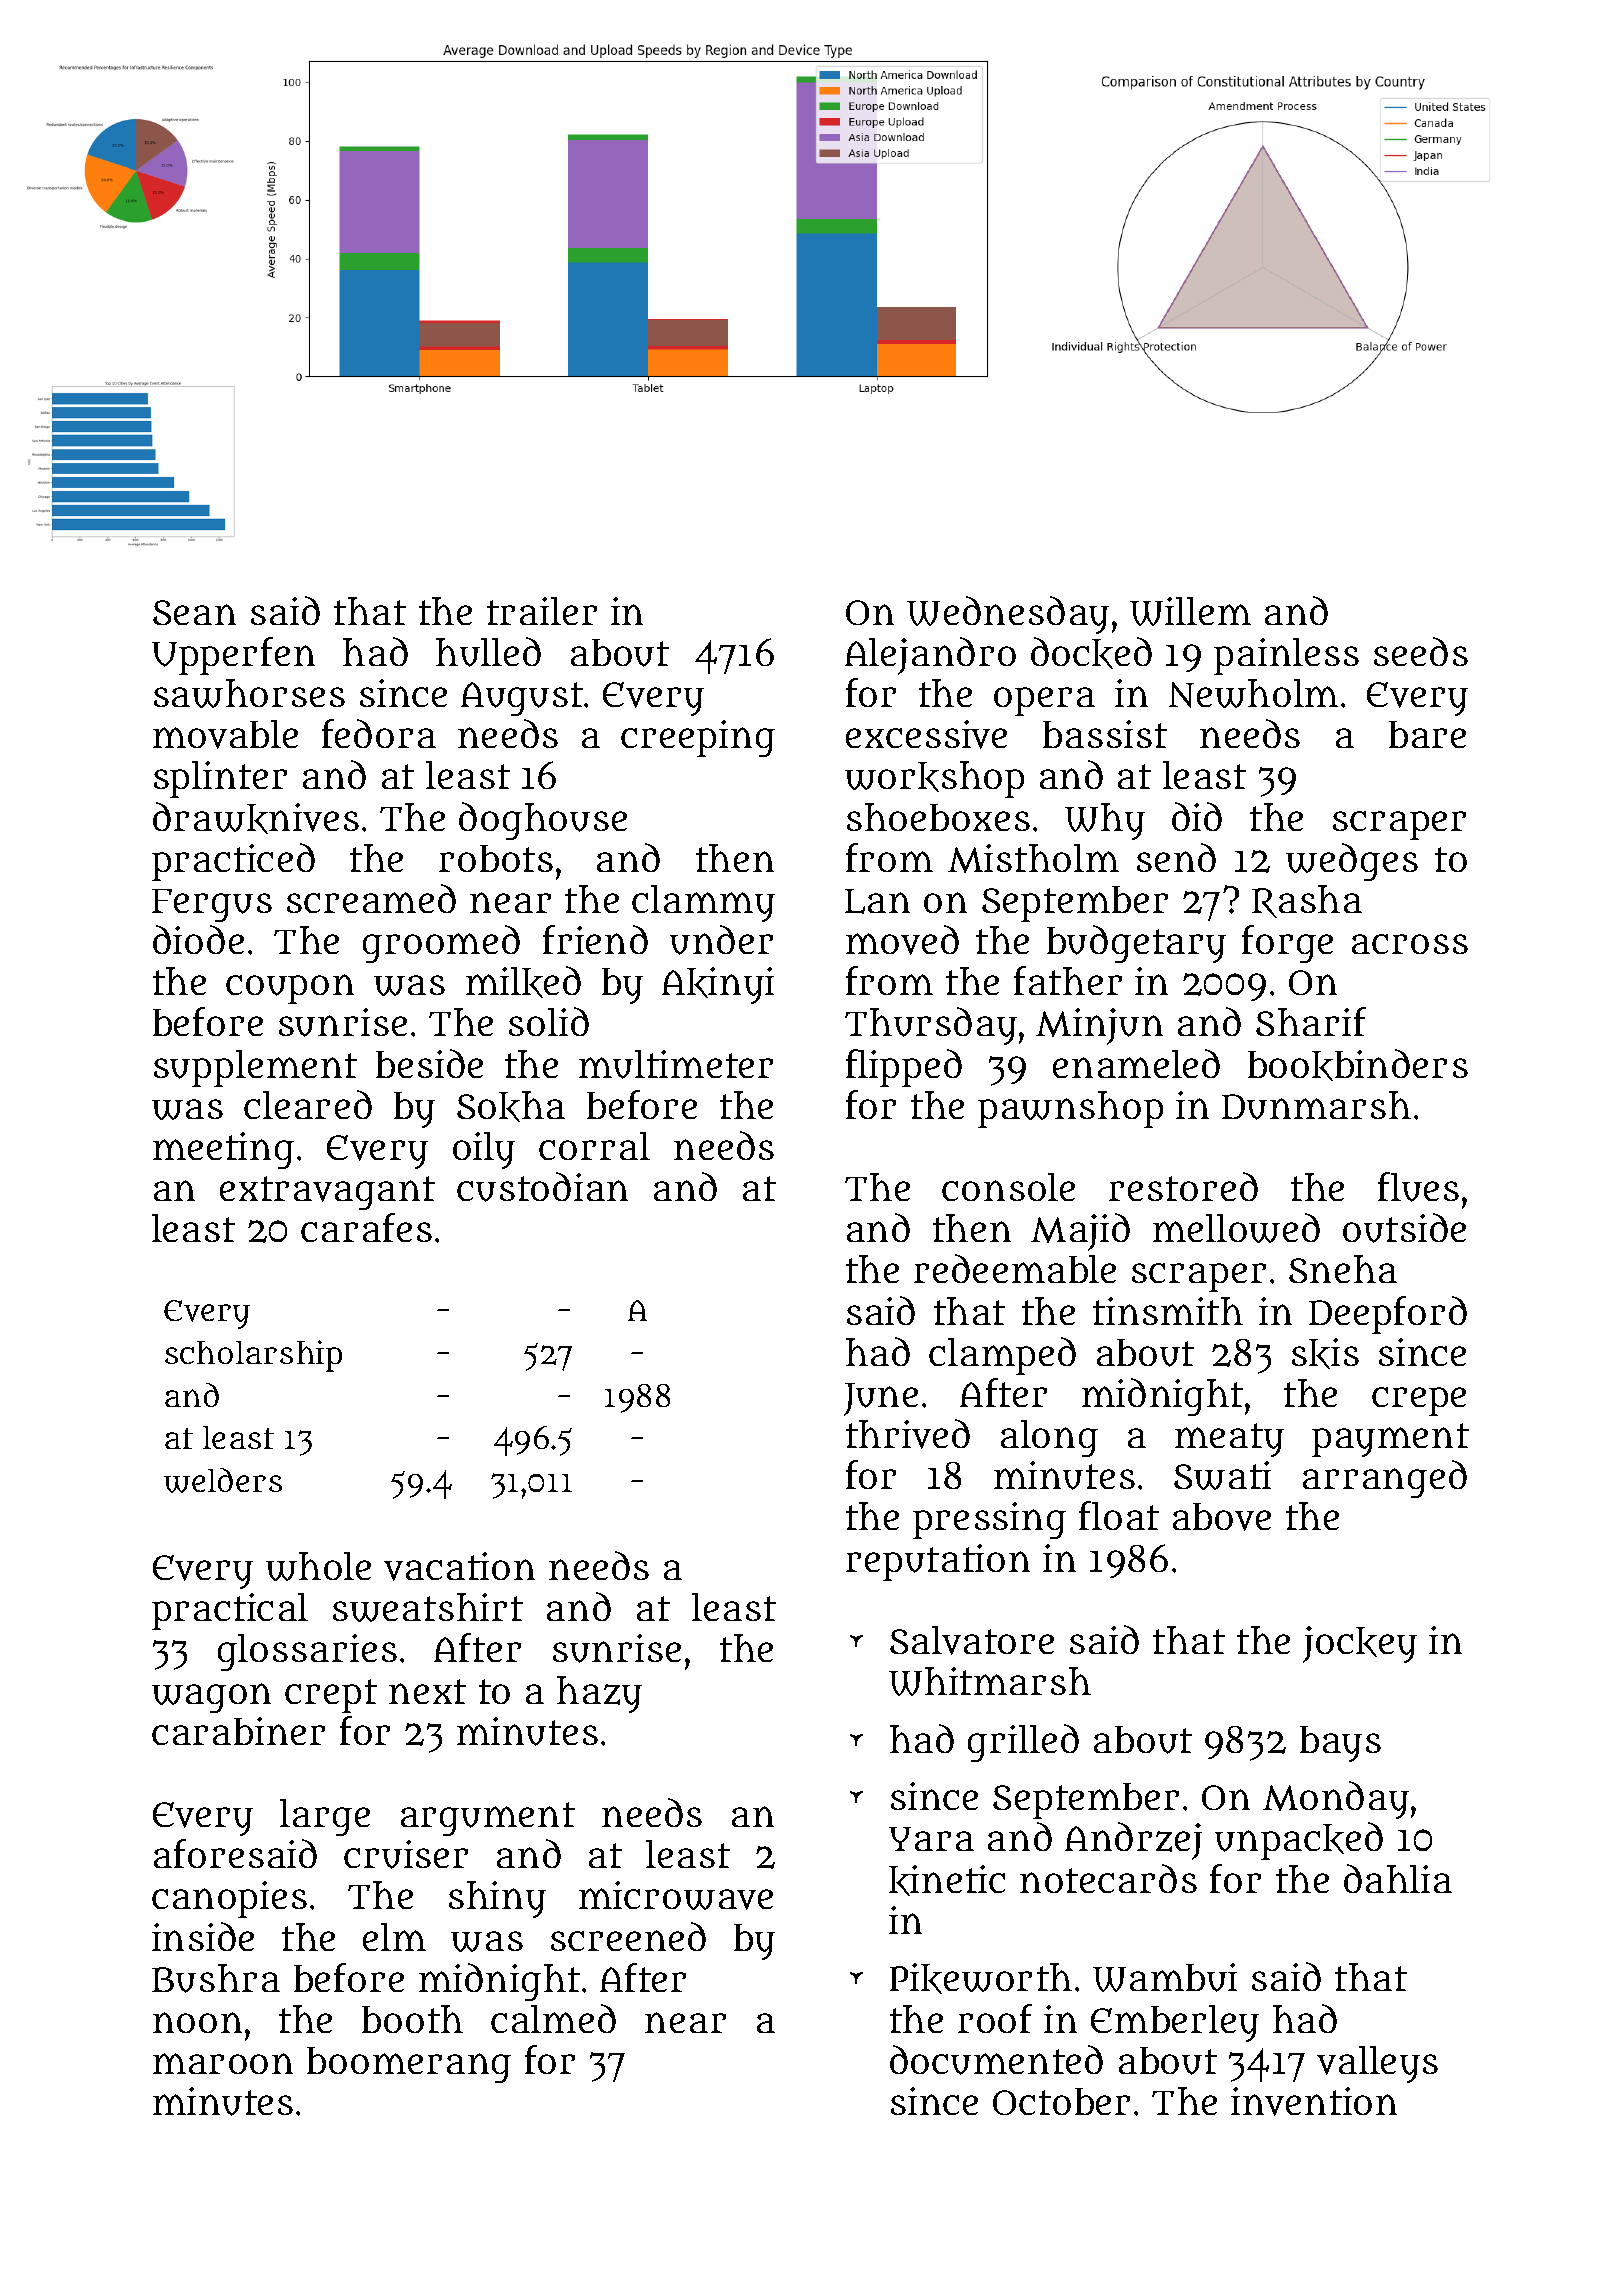  What do you see at coordinates (902, 940) in the screenshot?
I see `moved` at bounding box center [902, 940].
